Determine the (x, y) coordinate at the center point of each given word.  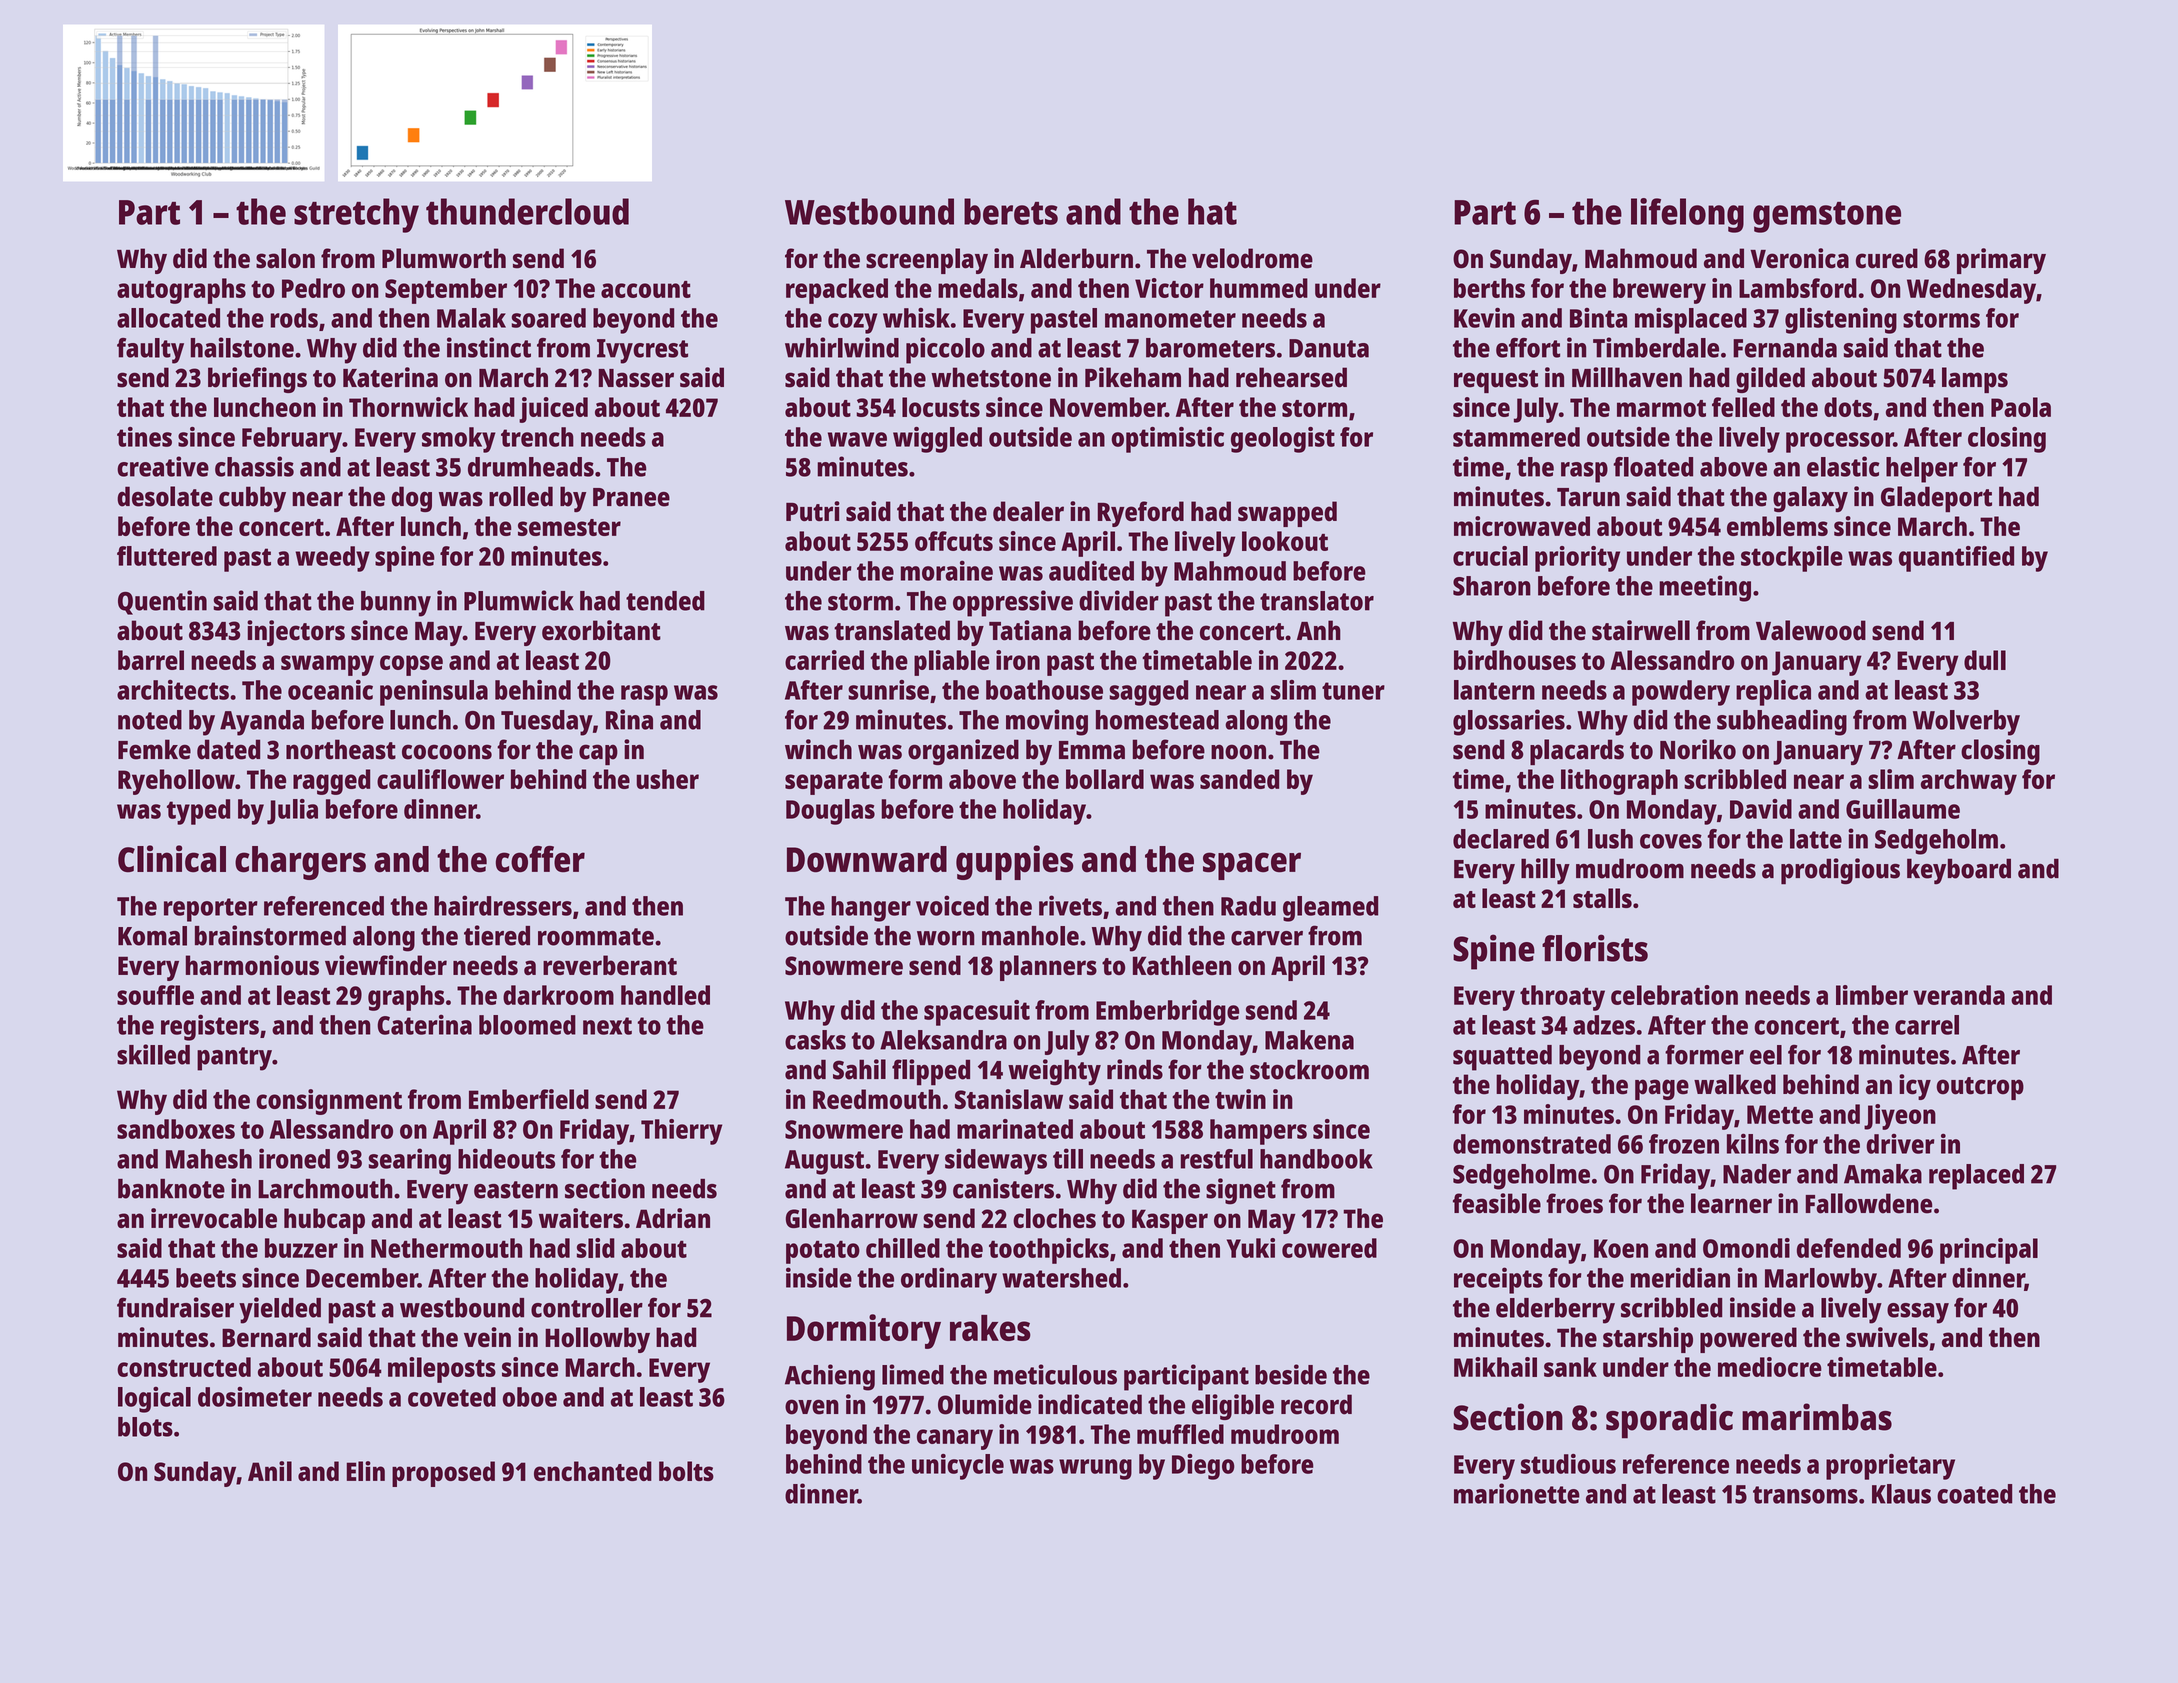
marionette (1517, 1493)
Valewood (1811, 630)
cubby (252, 499)
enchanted (593, 1471)
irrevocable (214, 1218)
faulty (150, 351)
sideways (996, 1161)
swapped (1287, 514)
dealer (1028, 511)
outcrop (1980, 1088)
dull (1985, 660)
